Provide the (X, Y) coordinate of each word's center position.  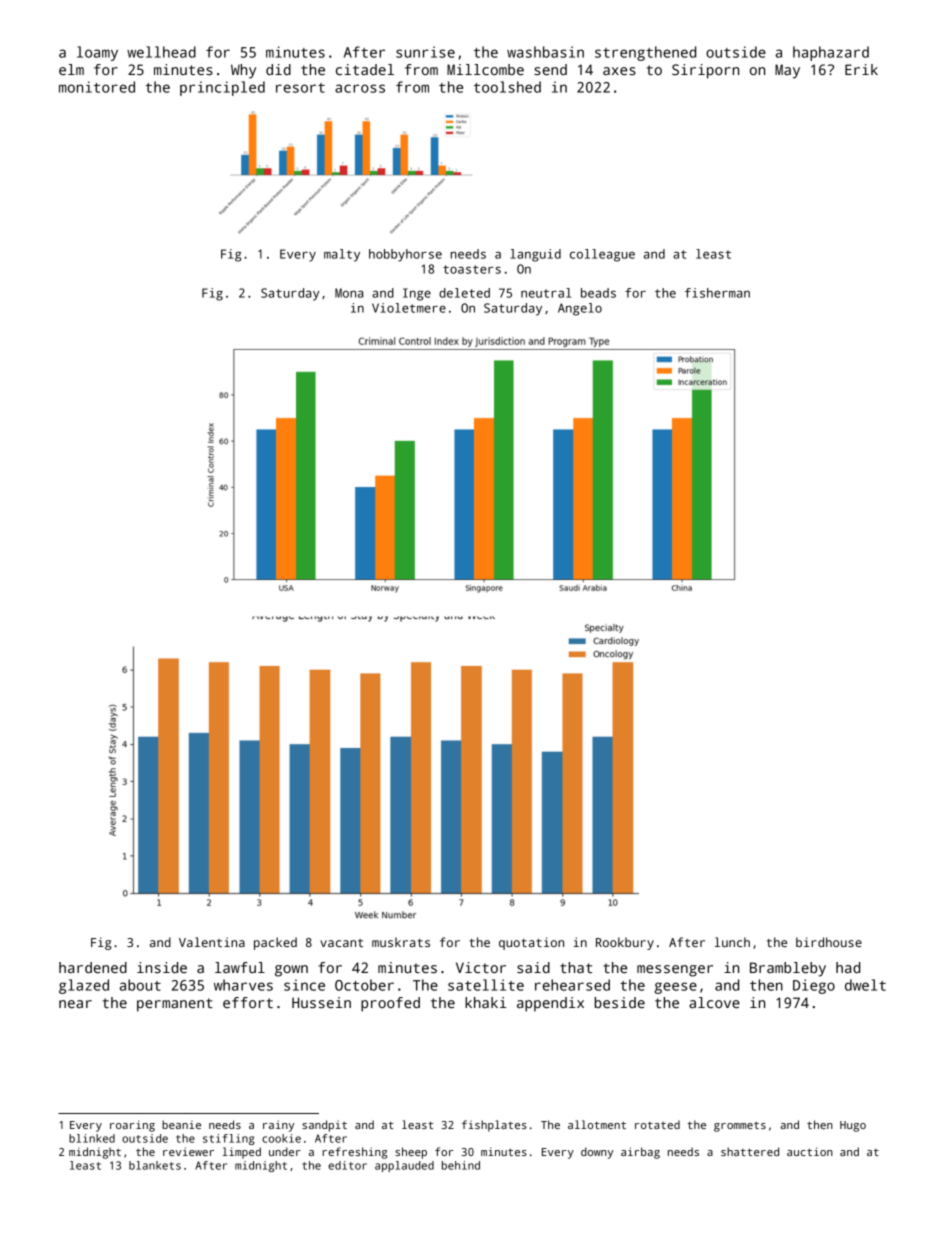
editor (347, 1165)
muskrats (401, 942)
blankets (155, 1165)
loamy (97, 53)
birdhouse (829, 942)
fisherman (717, 293)
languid (535, 255)
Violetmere (409, 308)
